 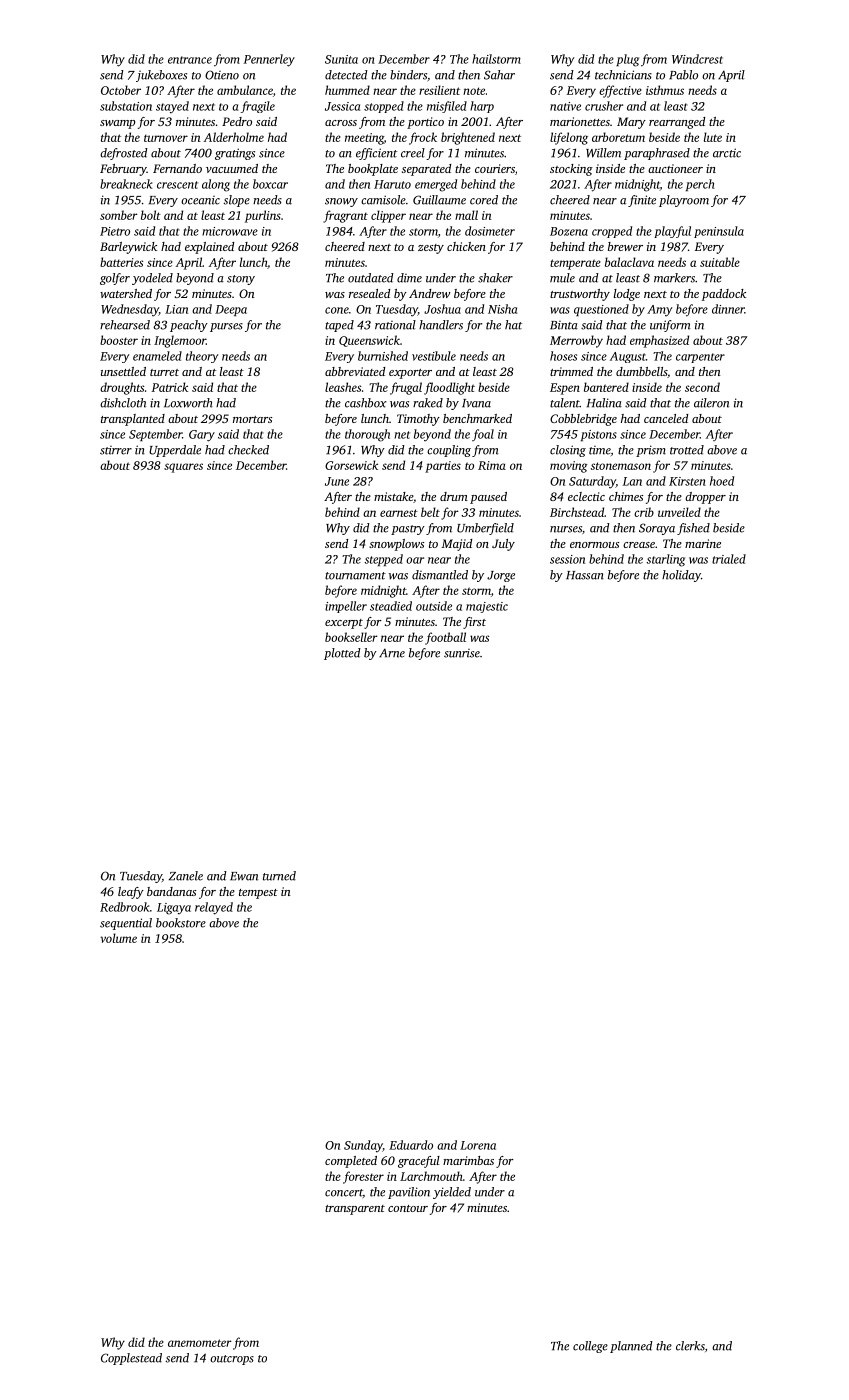 What do you see at coordinates (258, 894) in the screenshot?
I see `tempest` at bounding box center [258, 894].
